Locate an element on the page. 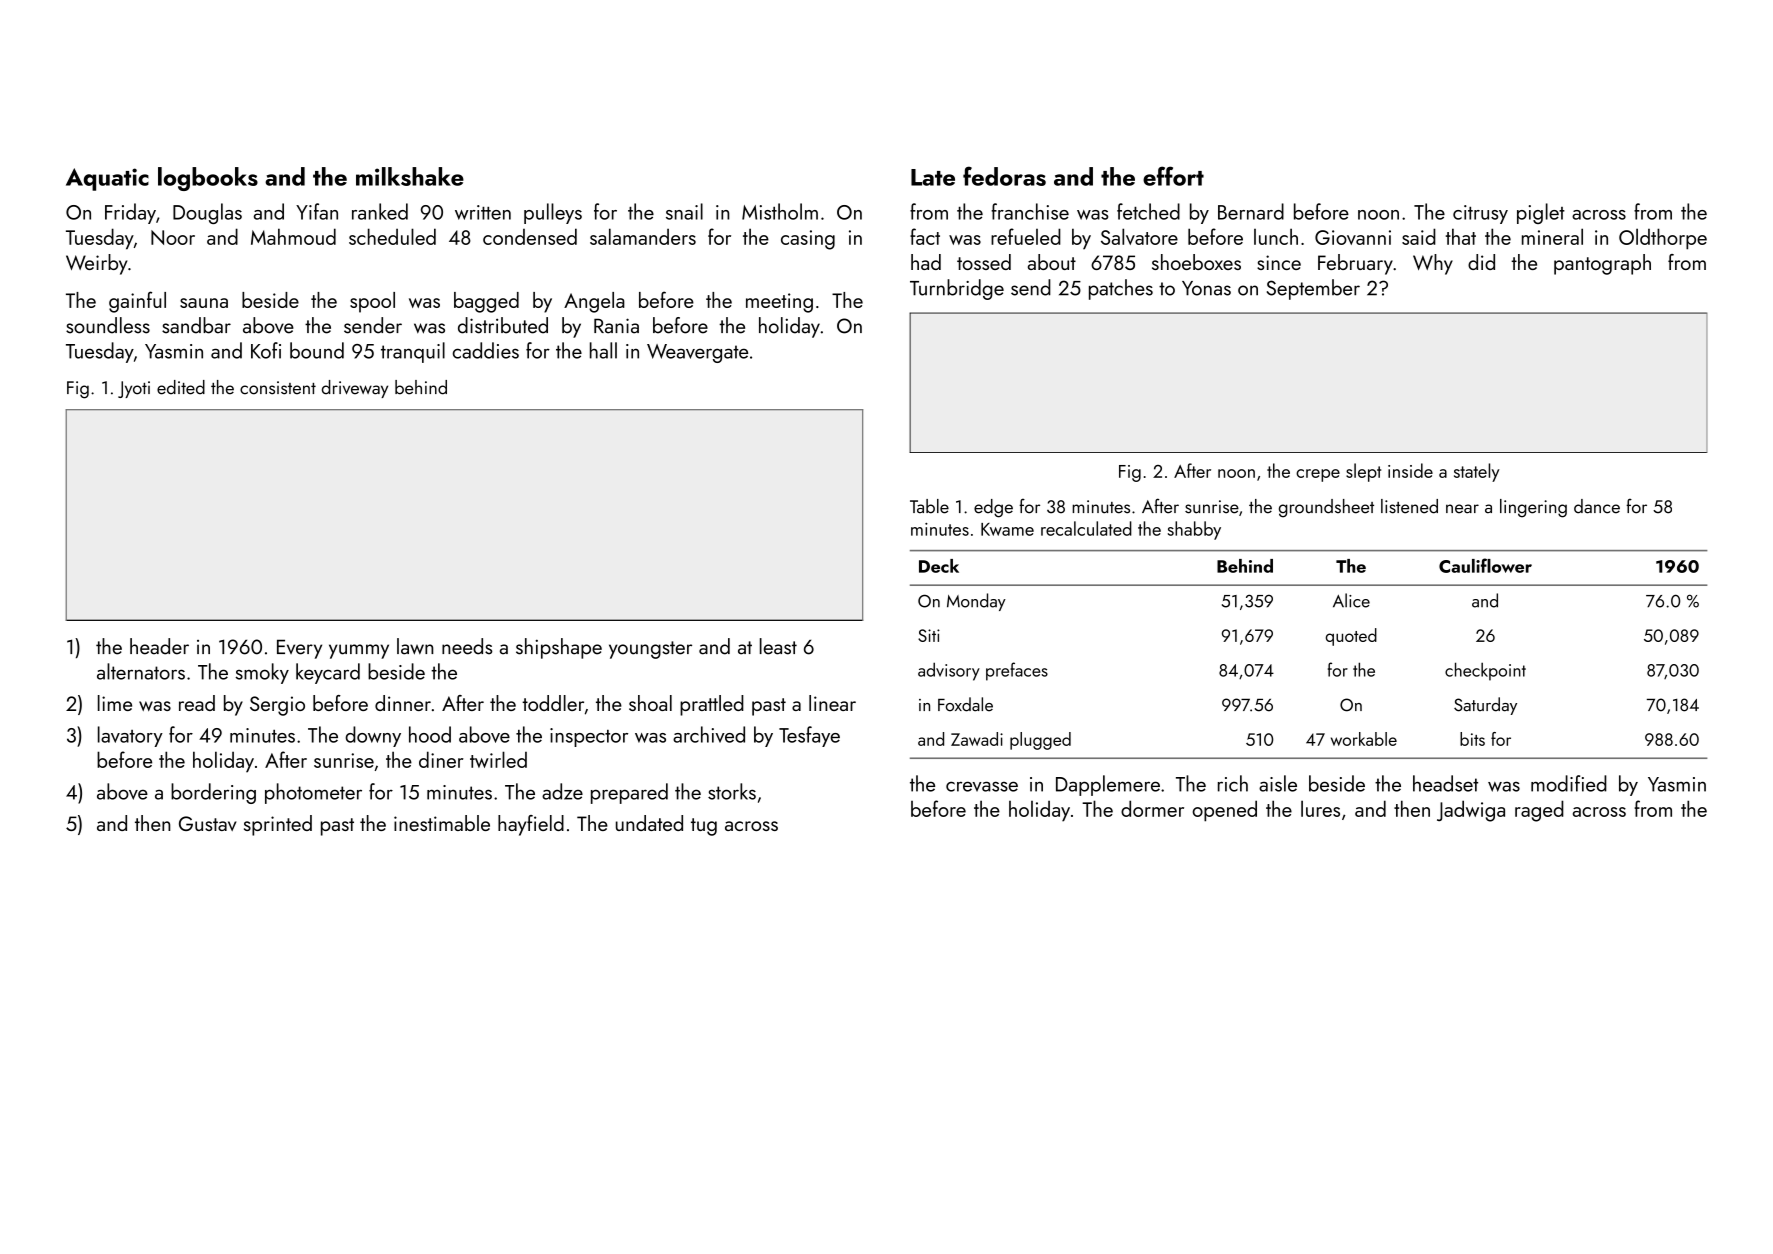 The image size is (1773, 1254). fedoras is located at coordinates (1004, 176).
